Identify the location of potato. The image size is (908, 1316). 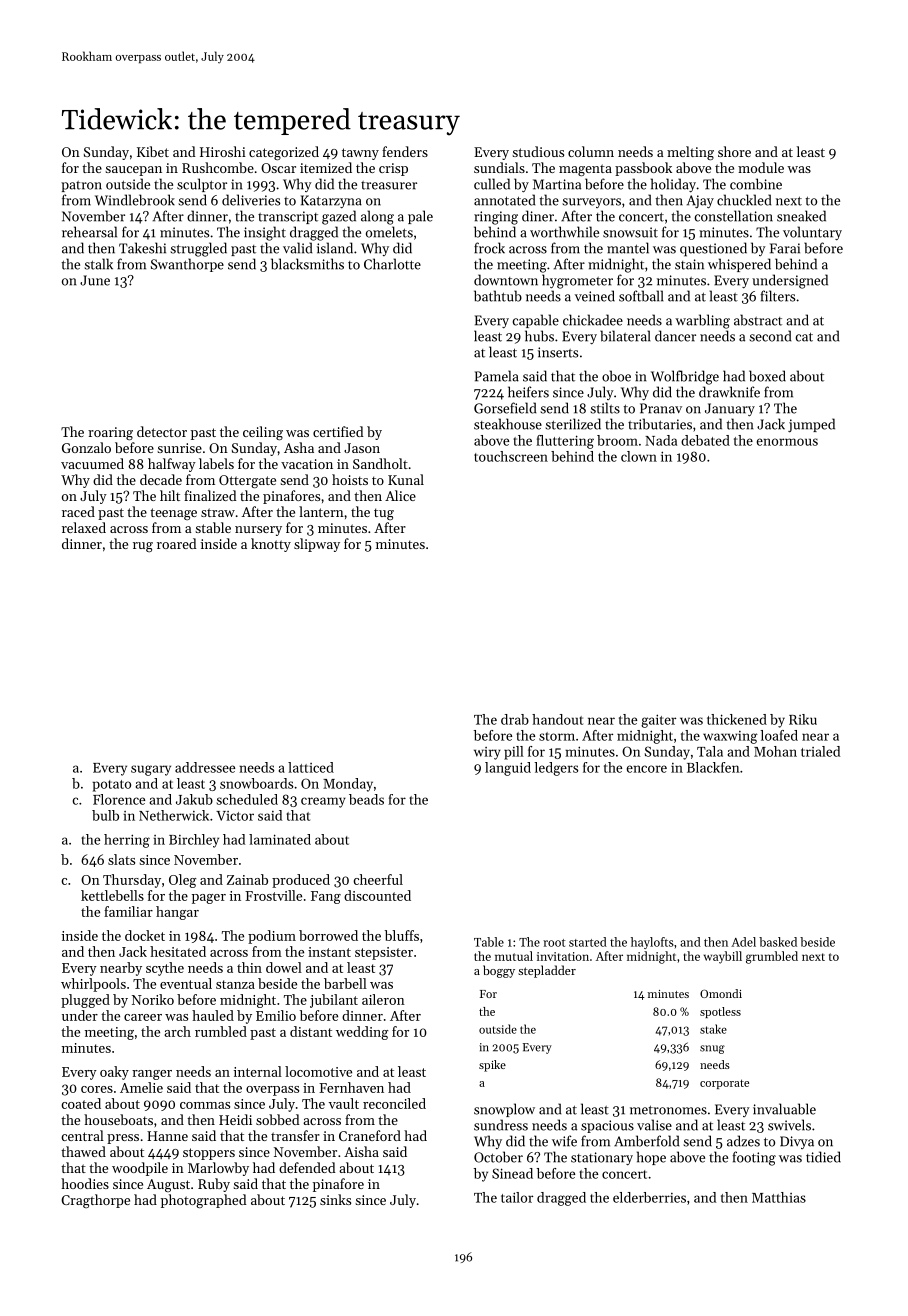
(111, 786).
